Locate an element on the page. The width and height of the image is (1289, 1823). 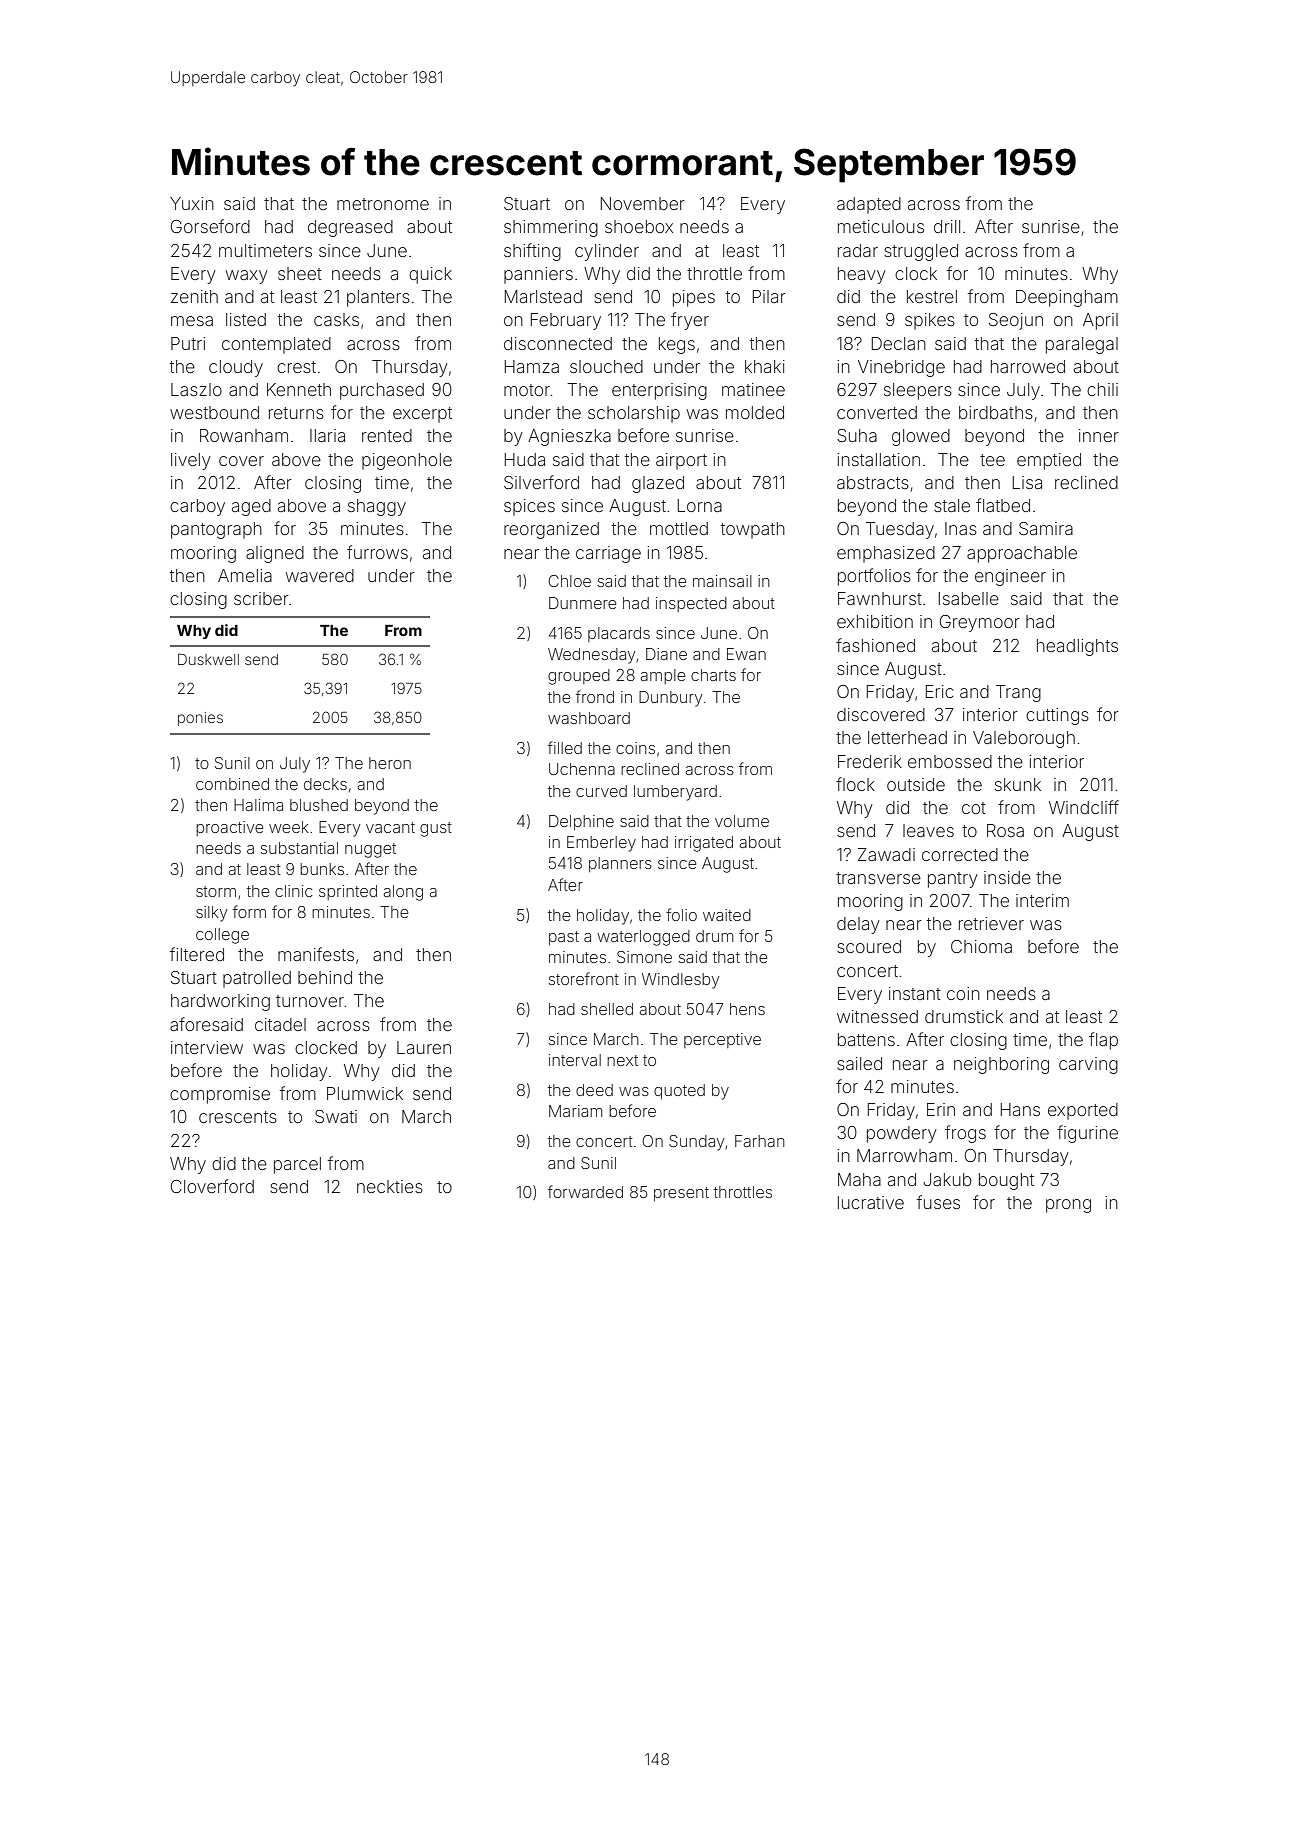
adapted is located at coordinates (869, 205).
